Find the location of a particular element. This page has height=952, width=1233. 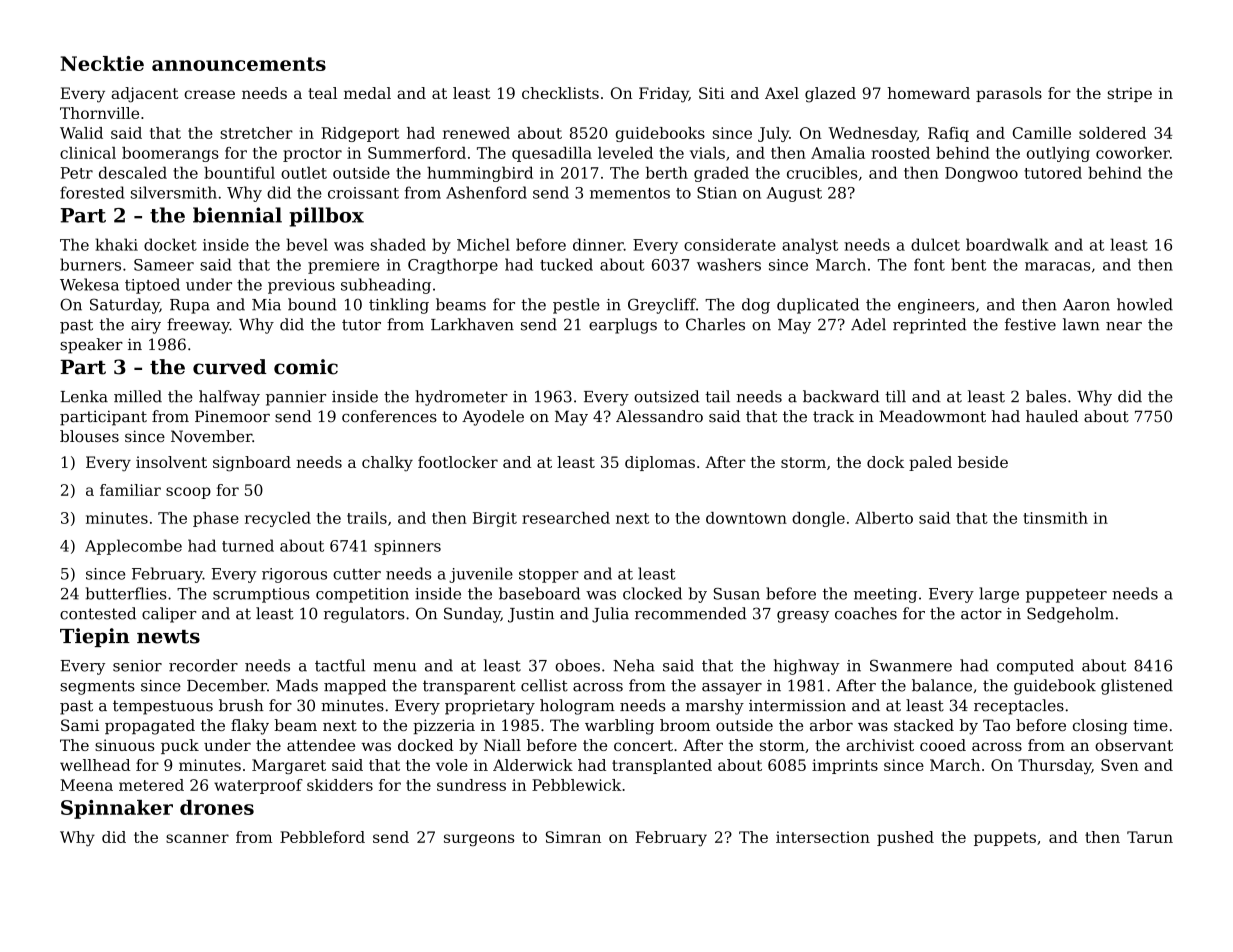

greasy is located at coordinates (803, 617).
